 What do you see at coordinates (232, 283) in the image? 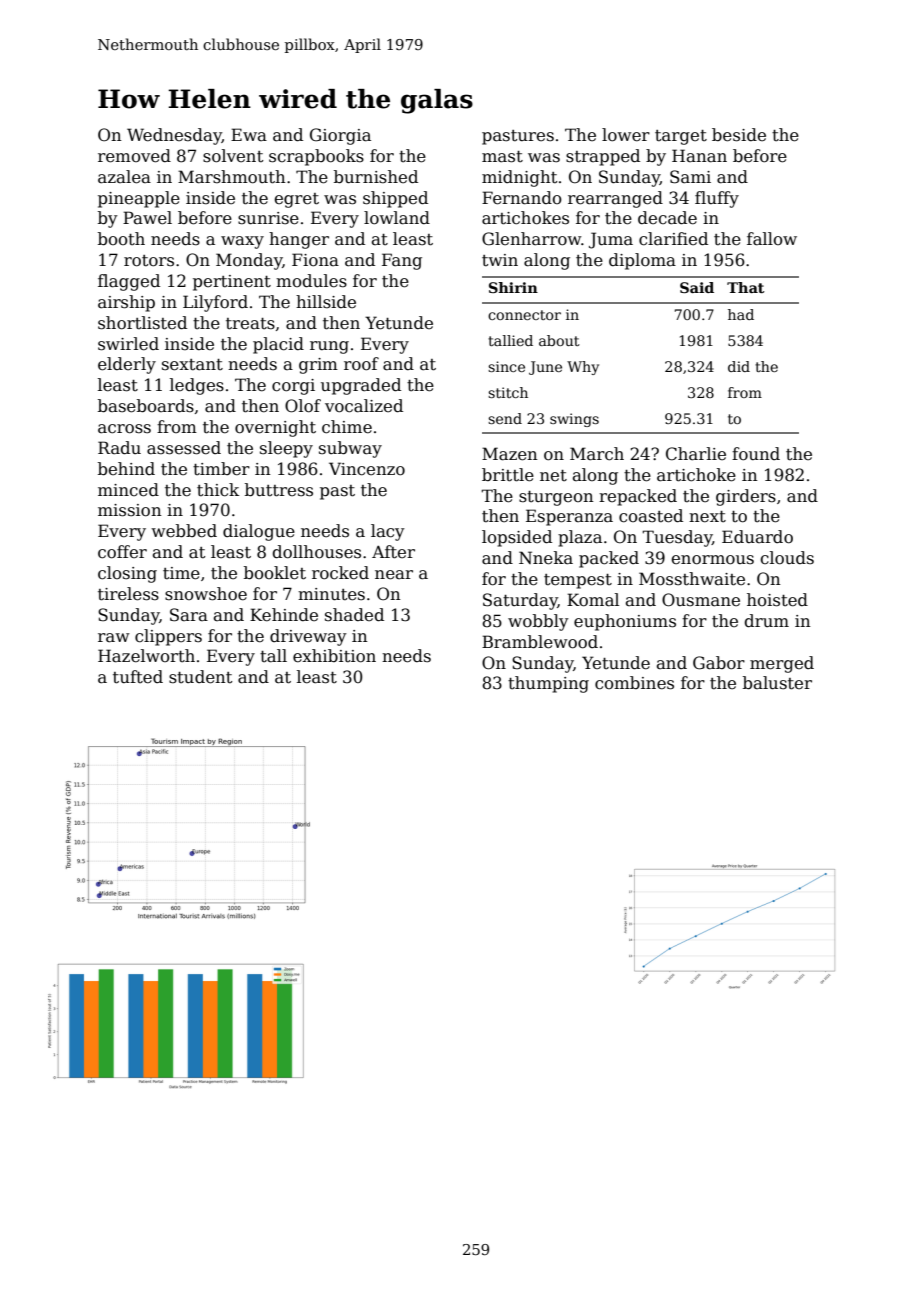
I see `pertinent` at bounding box center [232, 283].
